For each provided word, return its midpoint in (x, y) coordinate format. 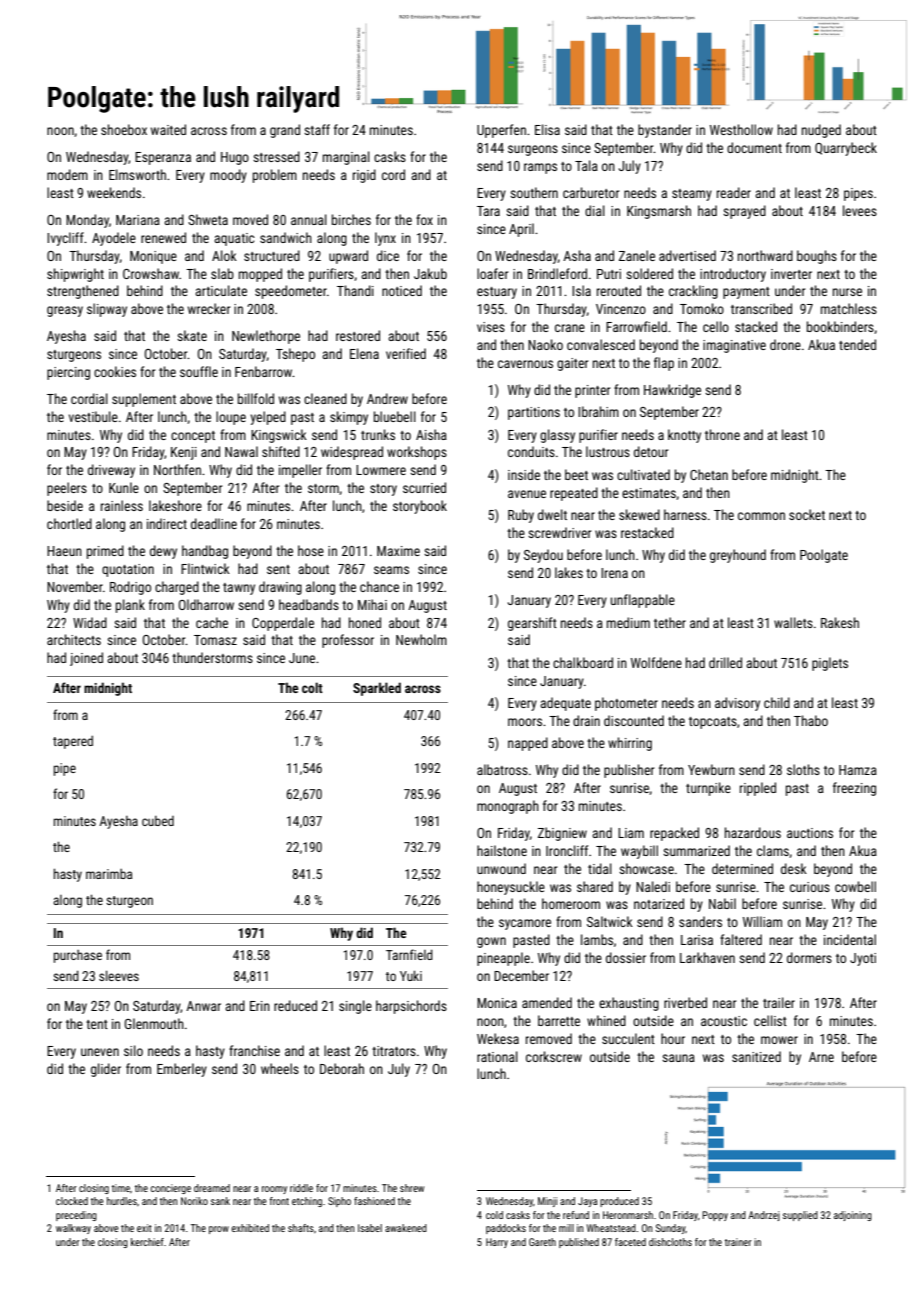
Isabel (370, 1228)
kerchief (147, 1242)
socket (807, 514)
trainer (738, 1242)
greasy (65, 311)
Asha (577, 255)
